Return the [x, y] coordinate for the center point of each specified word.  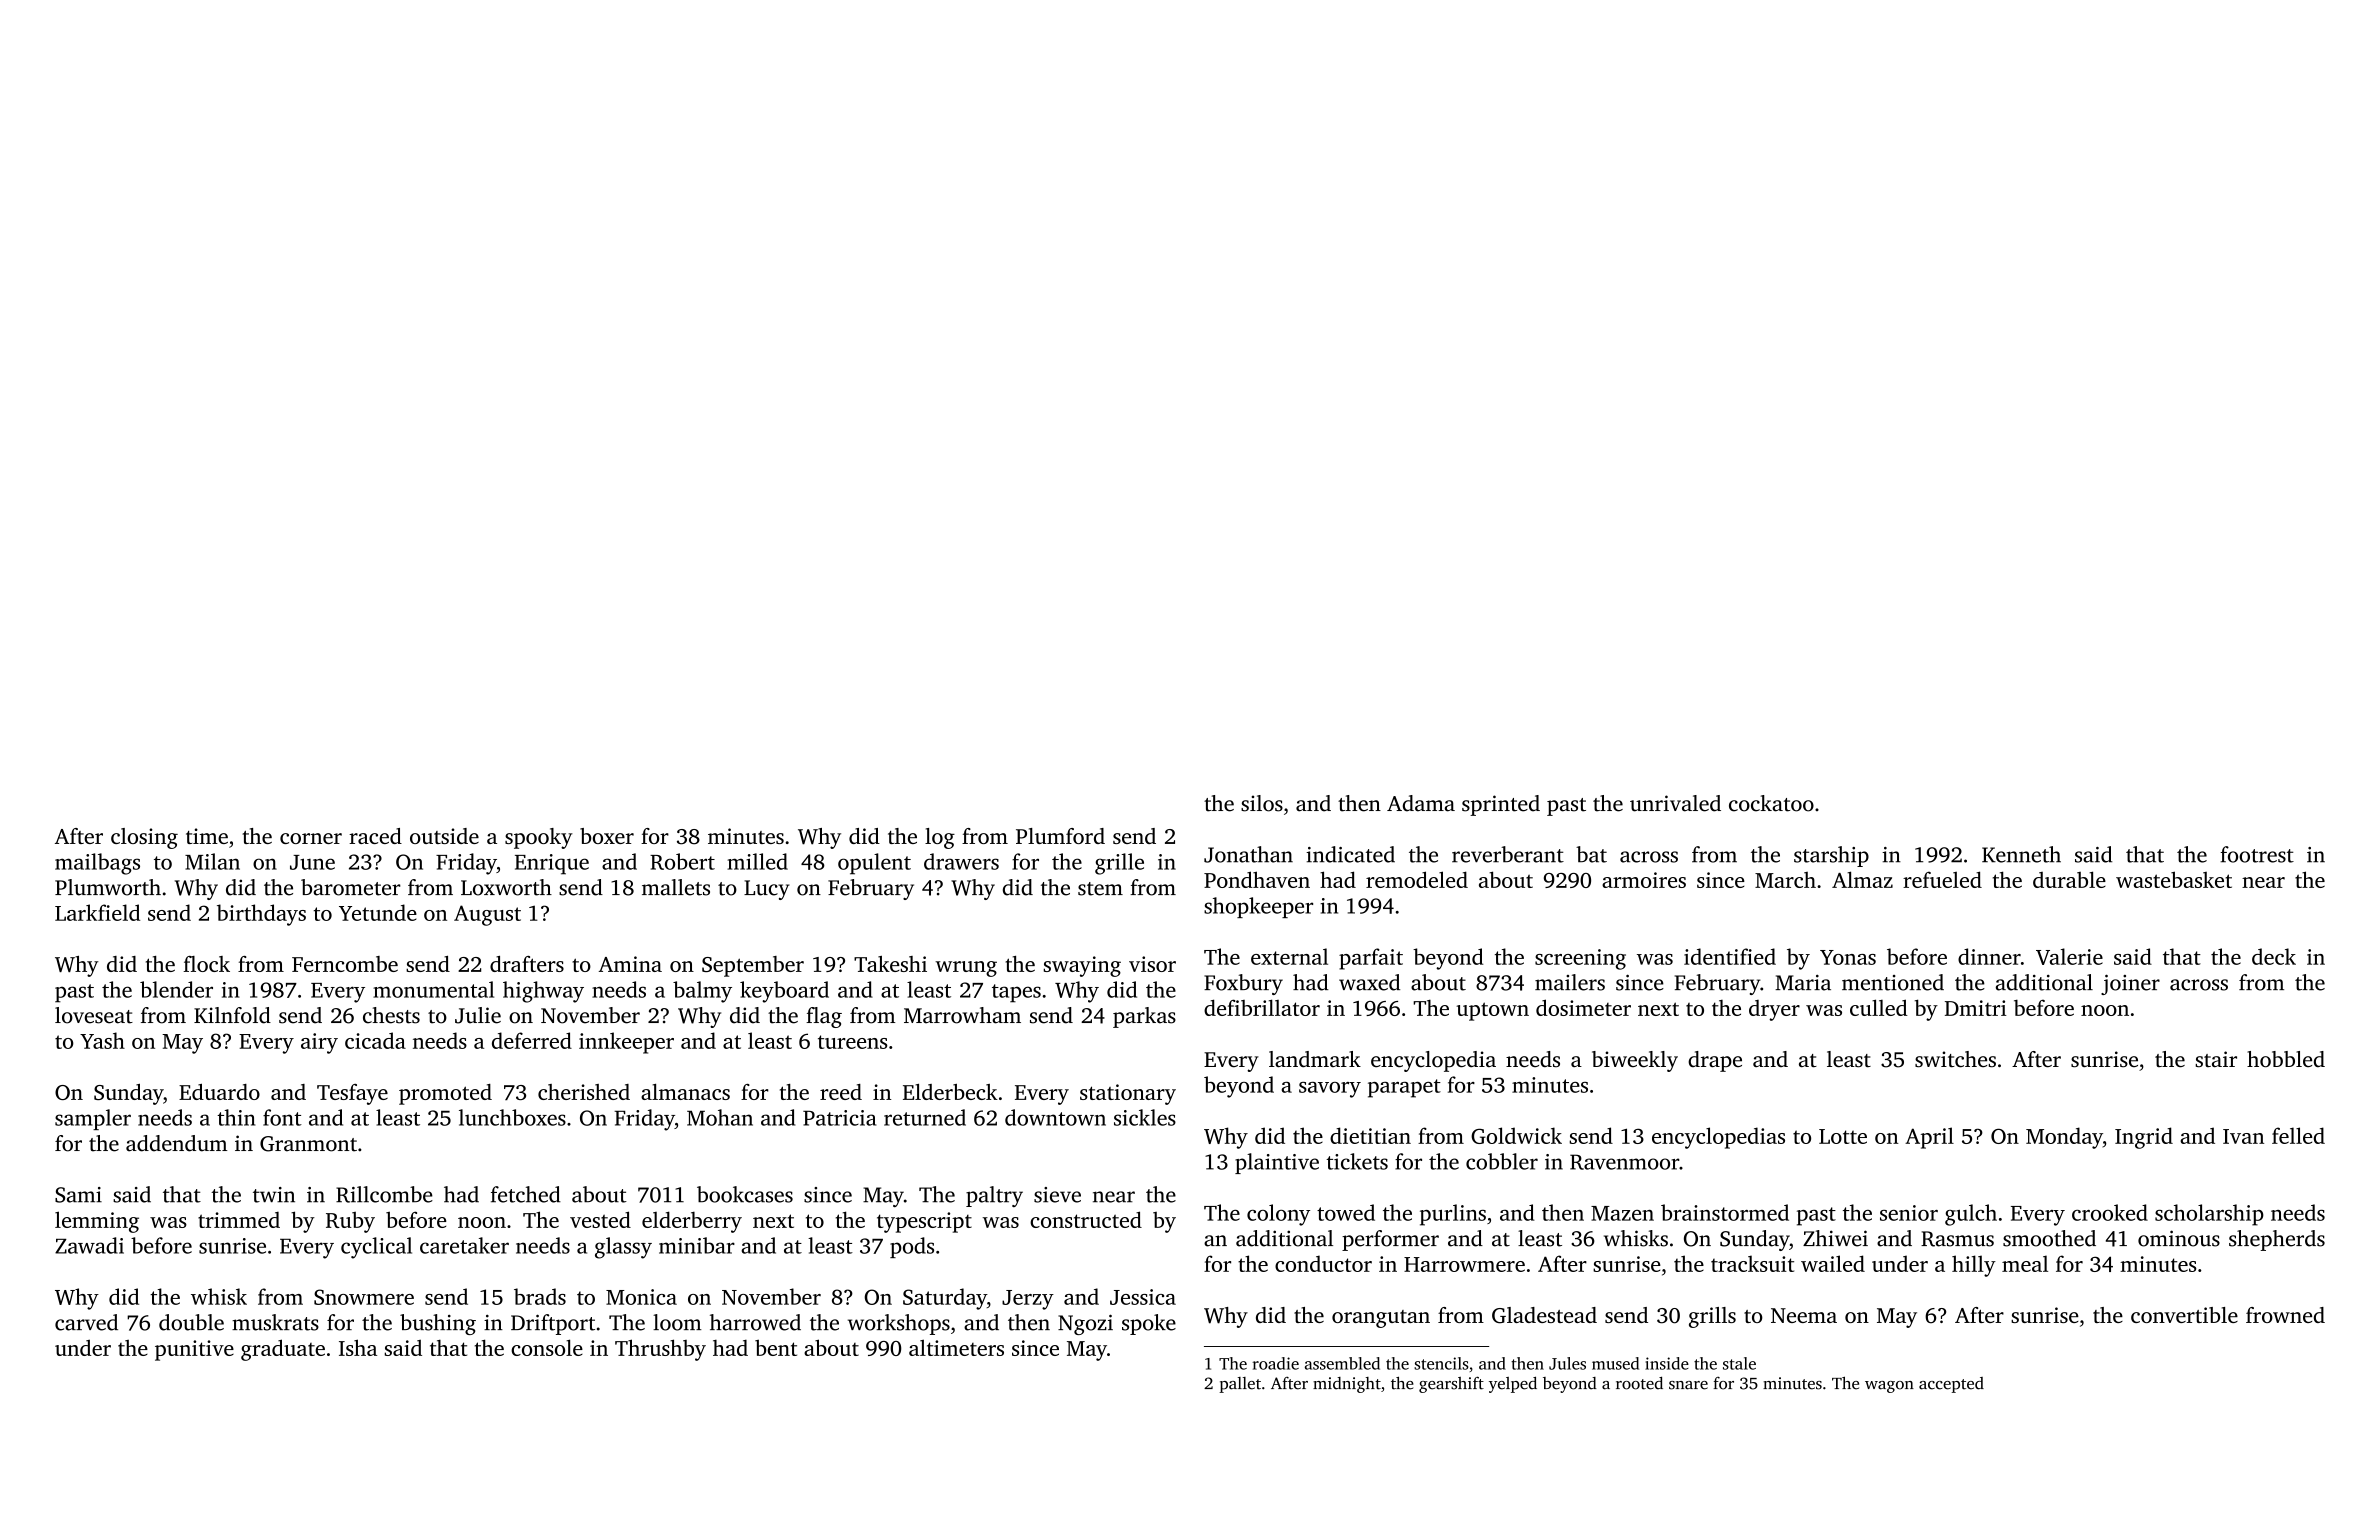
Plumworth [108, 887]
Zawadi [89, 1245]
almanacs [685, 1092]
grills [1712, 1317]
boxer [607, 836]
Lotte [1843, 1136]
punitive [194, 1350]
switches [1955, 1059]
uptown [1492, 1011]
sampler [93, 1119]
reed [841, 1092]
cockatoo [1771, 803]
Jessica [1143, 1297]
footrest [2257, 854]
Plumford [1060, 836]
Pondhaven [1257, 879]
